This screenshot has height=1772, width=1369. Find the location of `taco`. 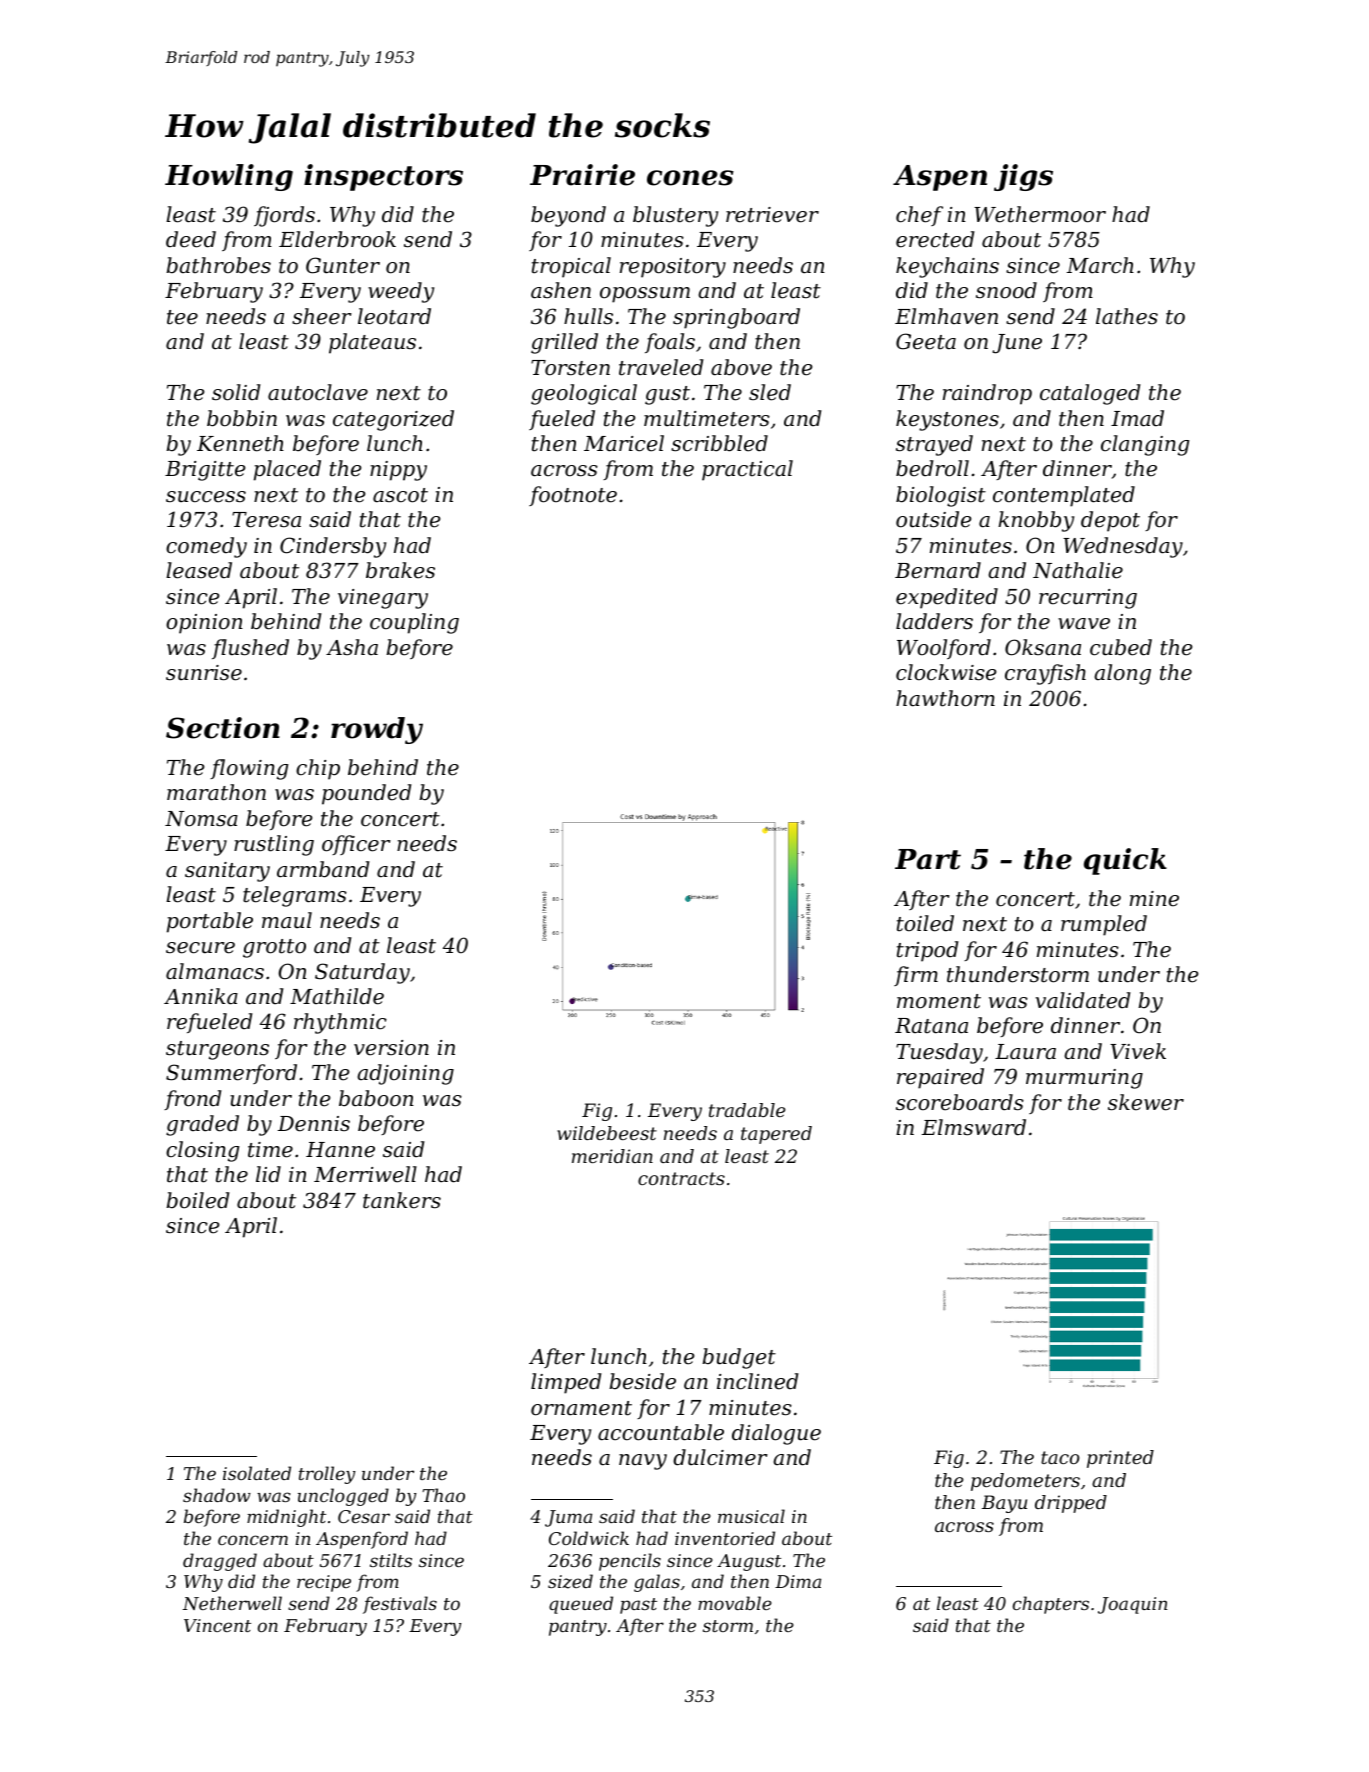

taco is located at coordinates (1060, 1457).
